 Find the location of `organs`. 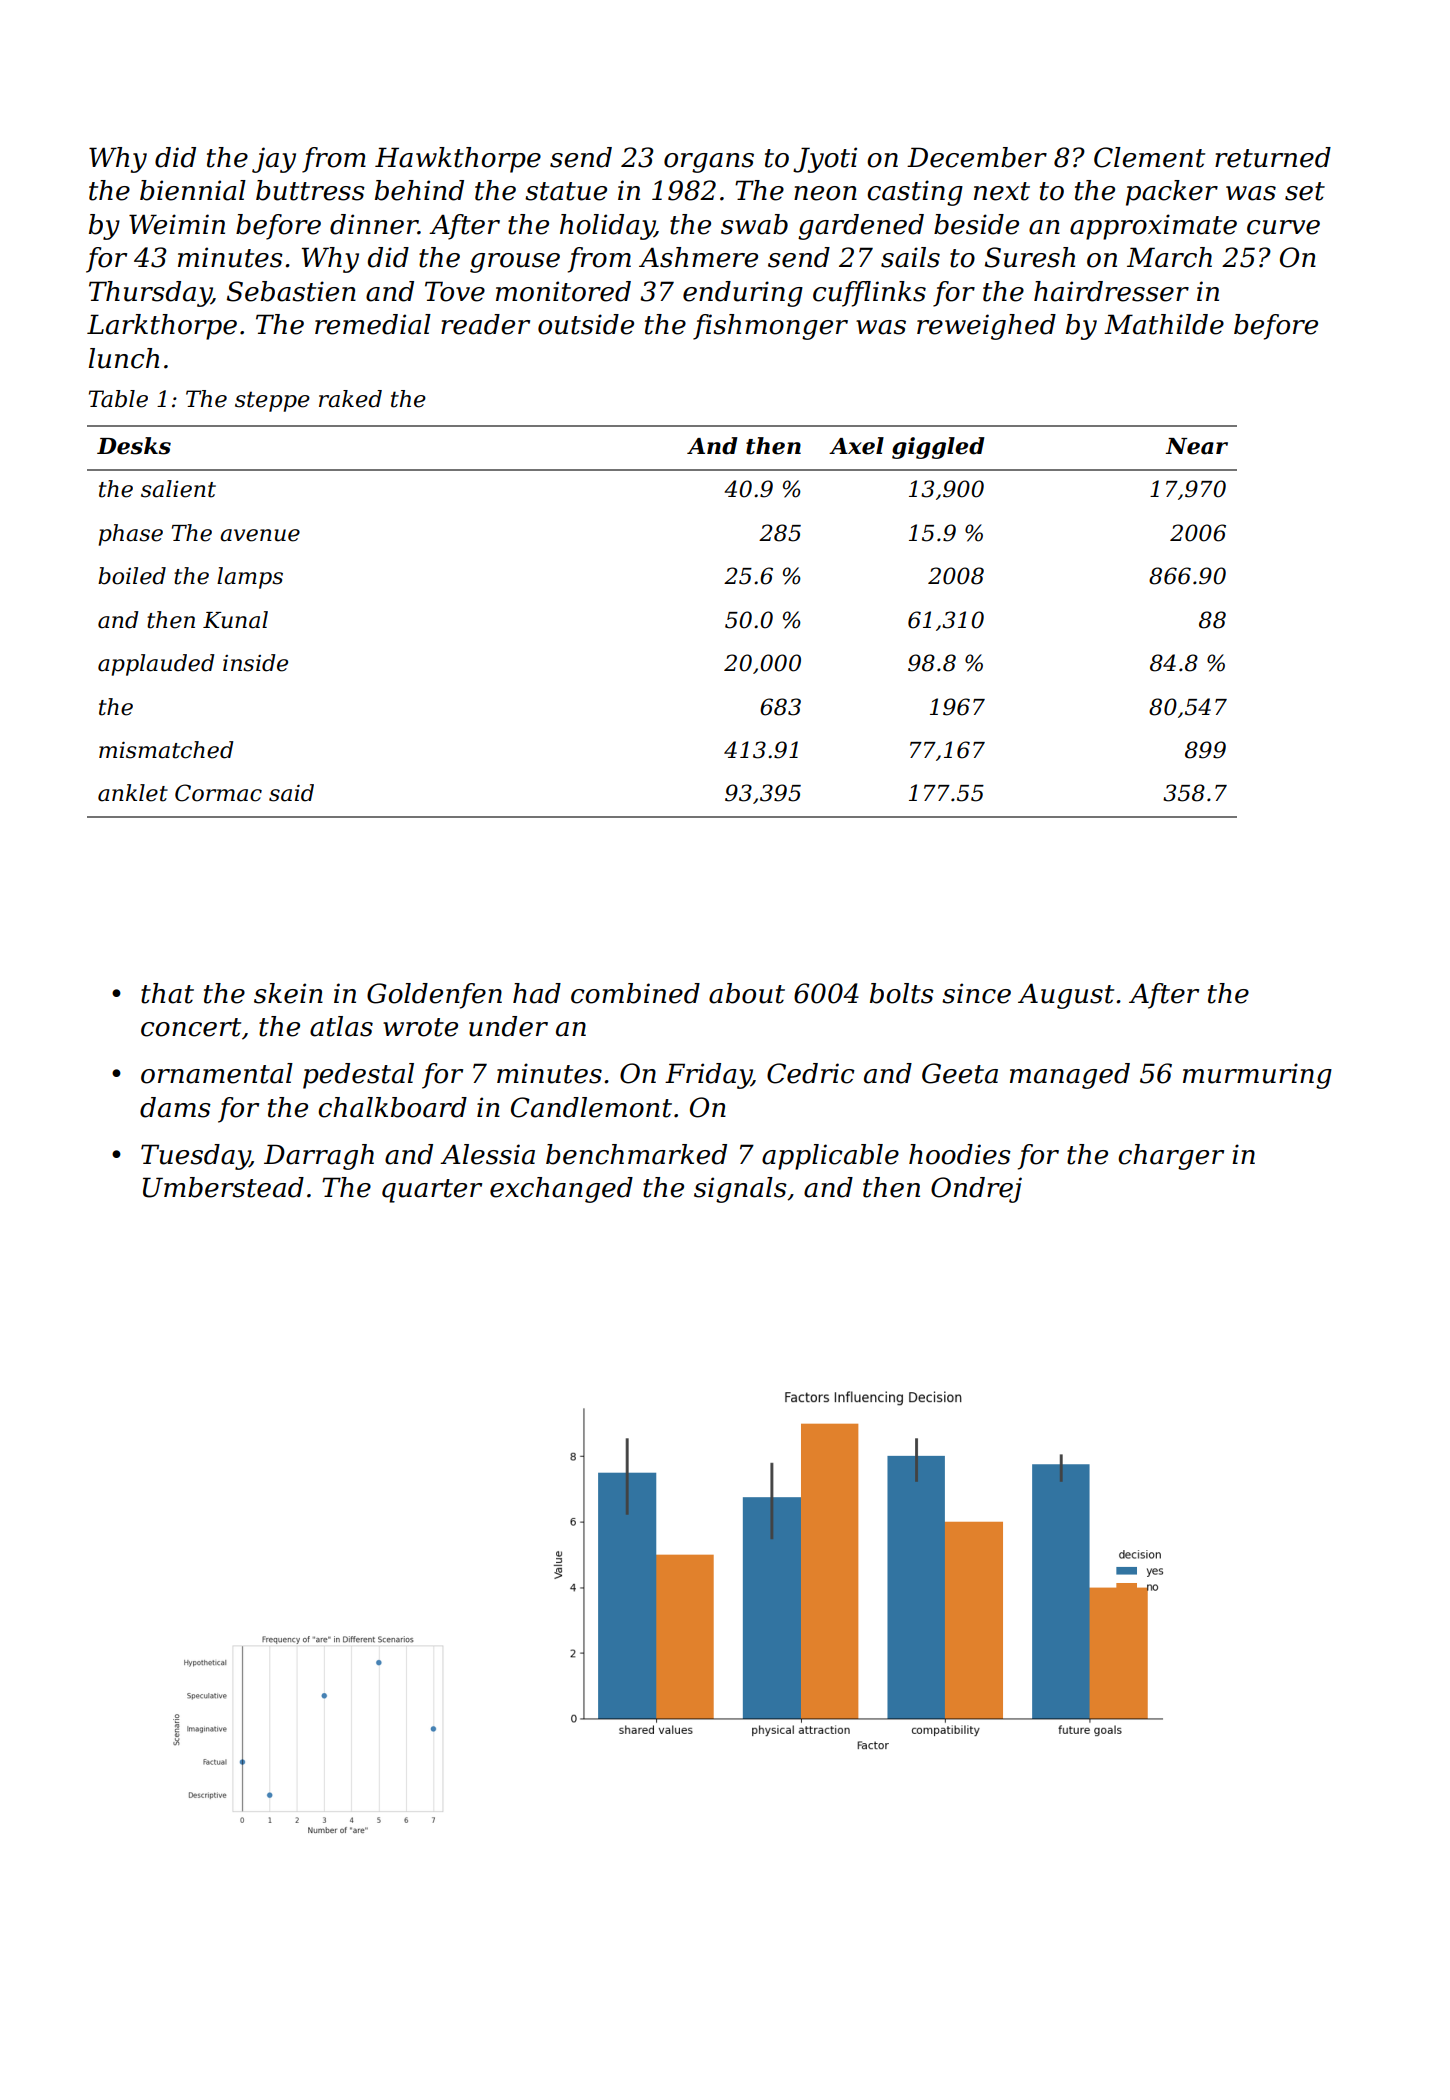

organs is located at coordinates (709, 163).
